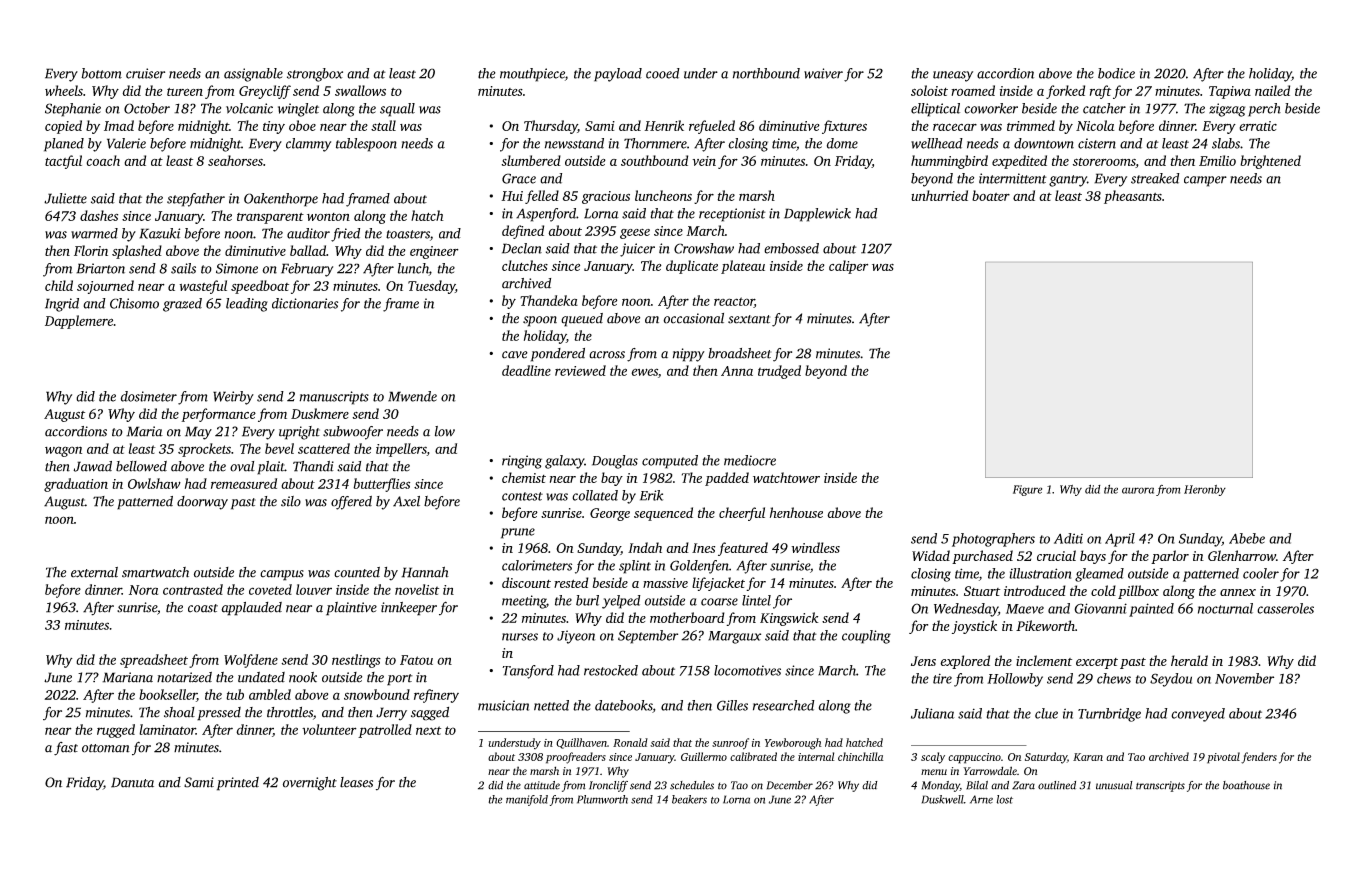 This screenshot has width=1372, height=887. Describe the element at coordinates (385, 731) in the screenshot. I see `patrolled` at that location.
